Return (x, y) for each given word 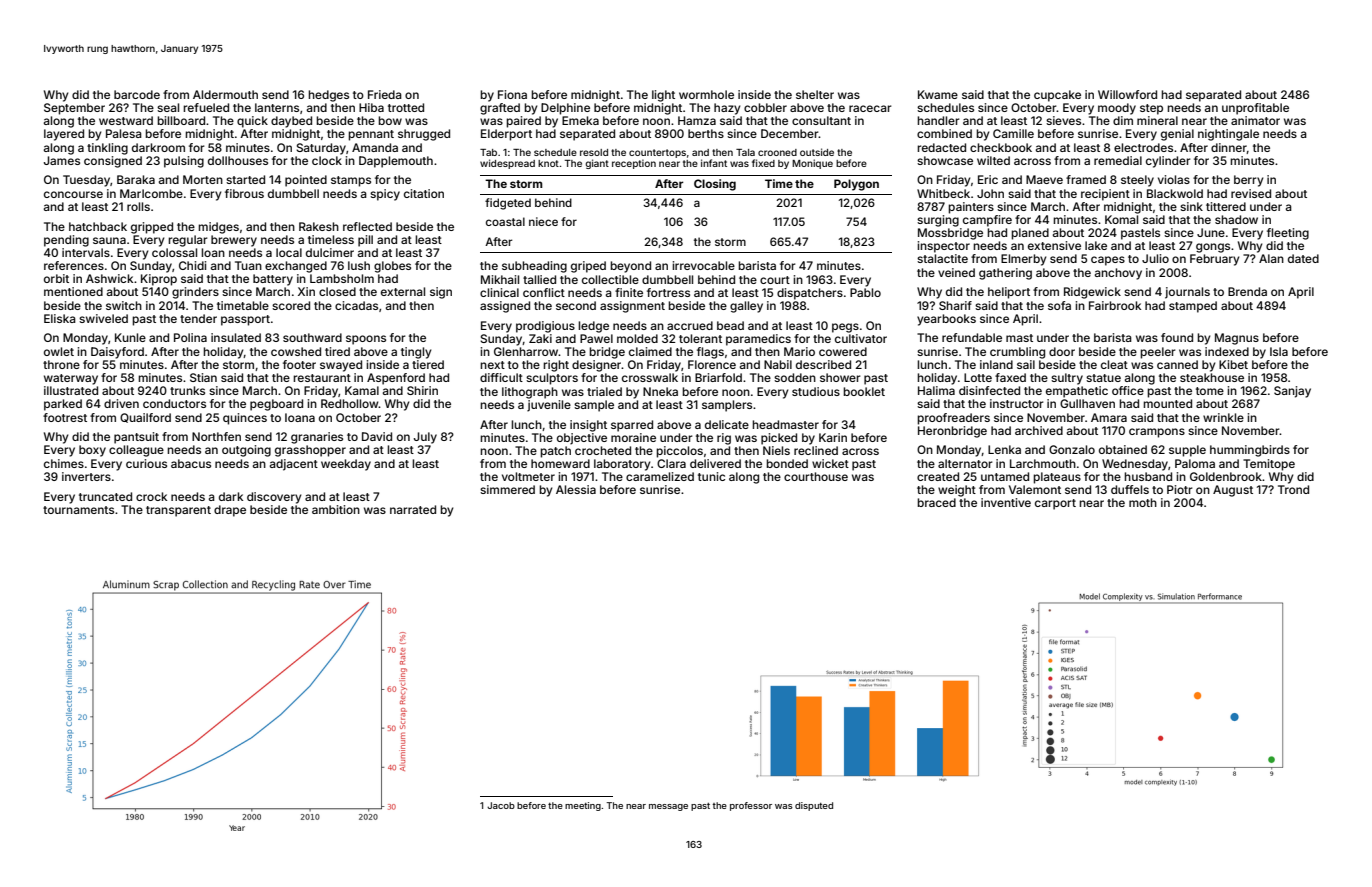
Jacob (501, 805)
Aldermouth (225, 94)
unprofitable (1255, 109)
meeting (583, 806)
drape (230, 511)
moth (1143, 502)
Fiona (512, 94)
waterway (71, 379)
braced (936, 502)
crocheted (603, 450)
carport (1055, 504)
